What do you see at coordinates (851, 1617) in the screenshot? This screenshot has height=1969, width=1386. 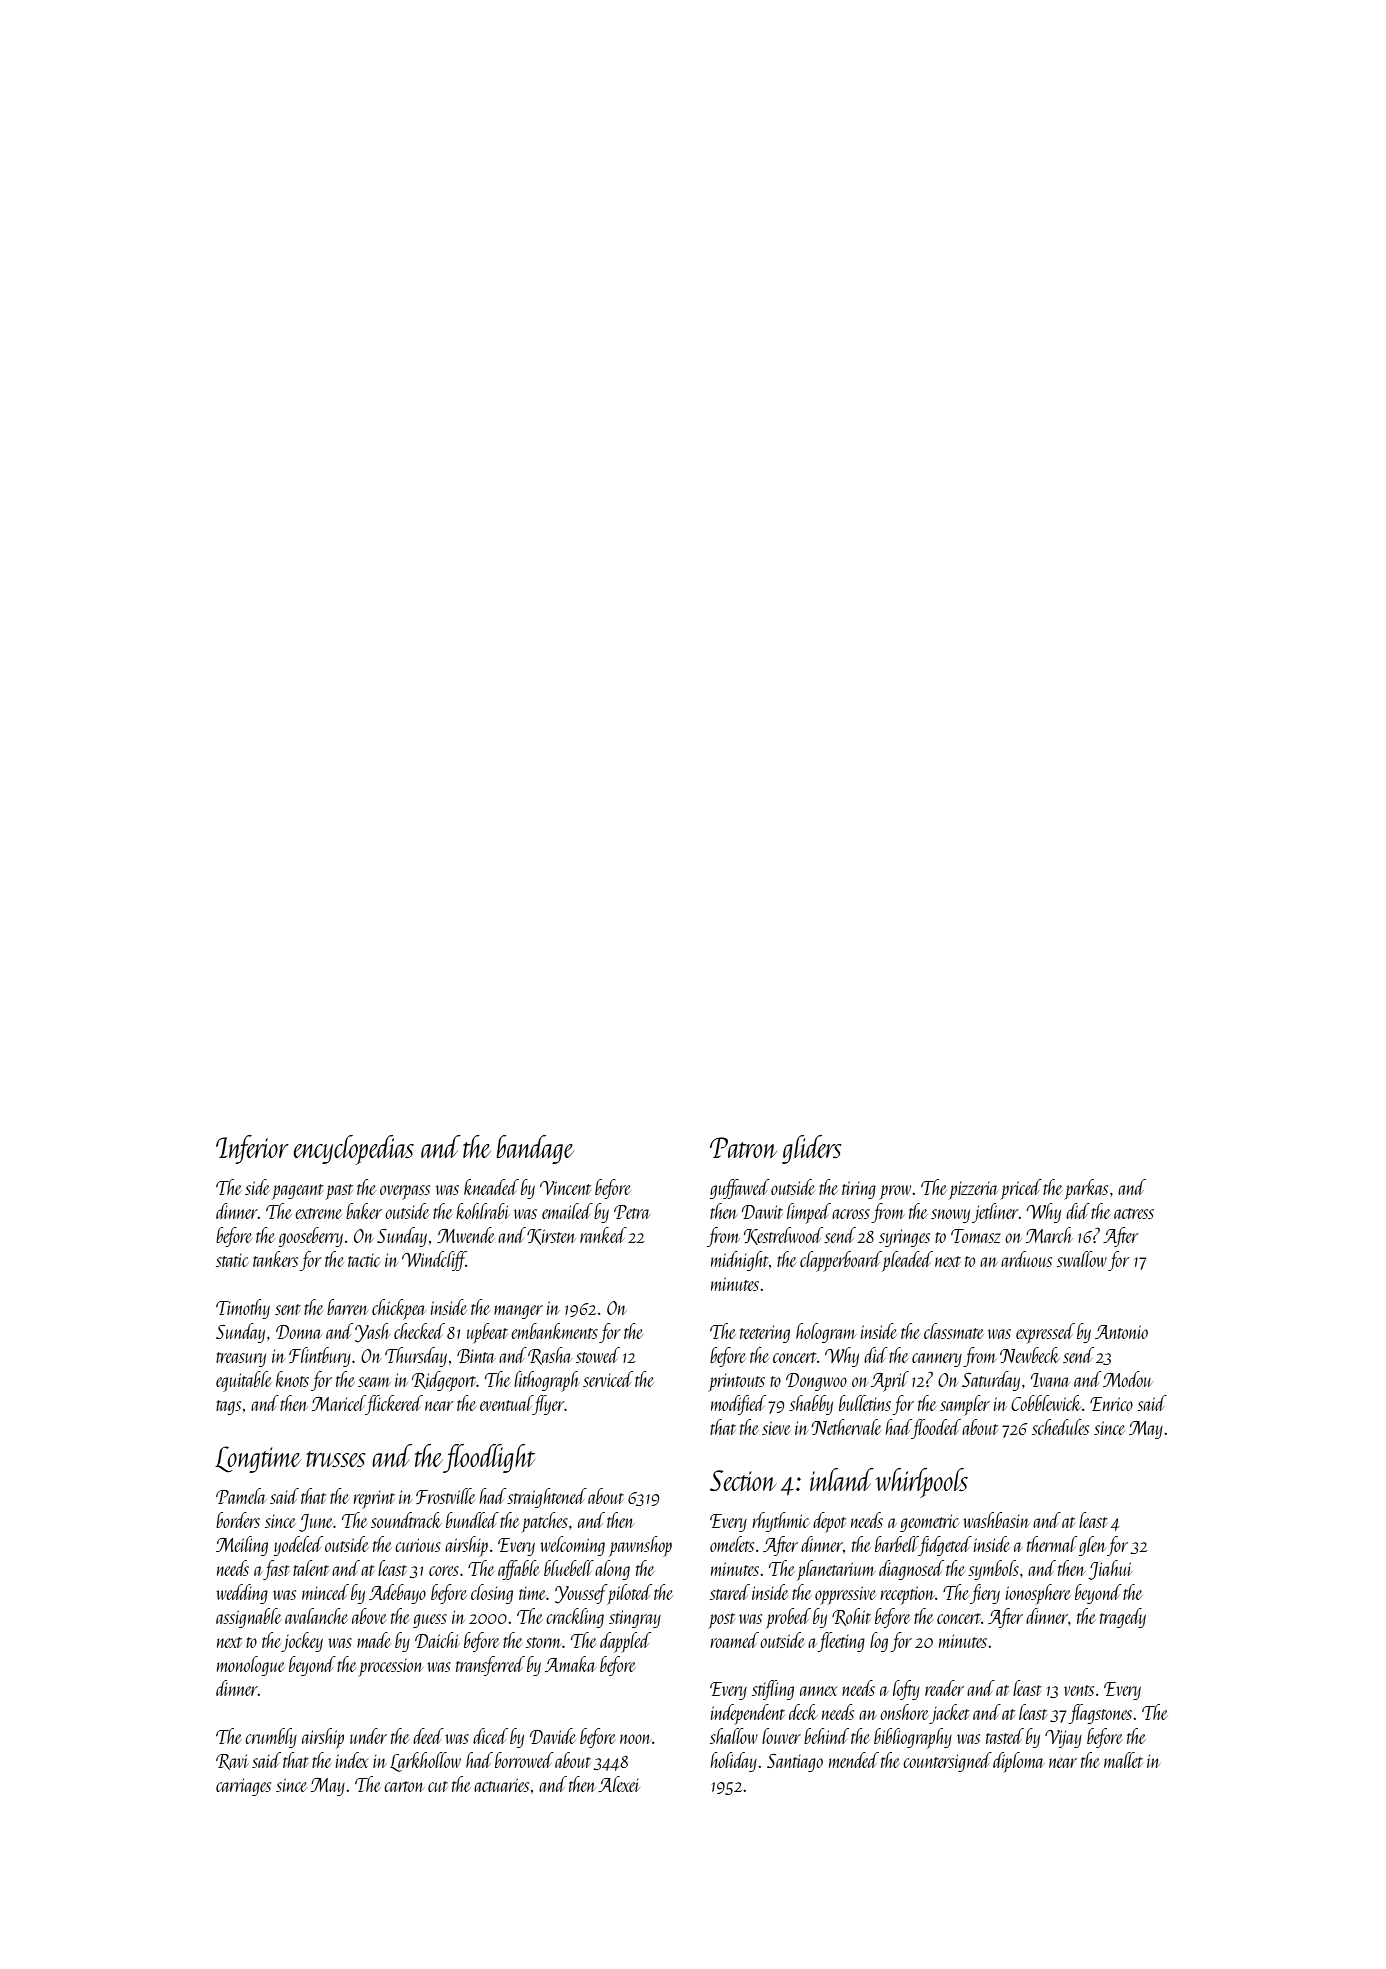 I see `Rohit` at bounding box center [851, 1617].
